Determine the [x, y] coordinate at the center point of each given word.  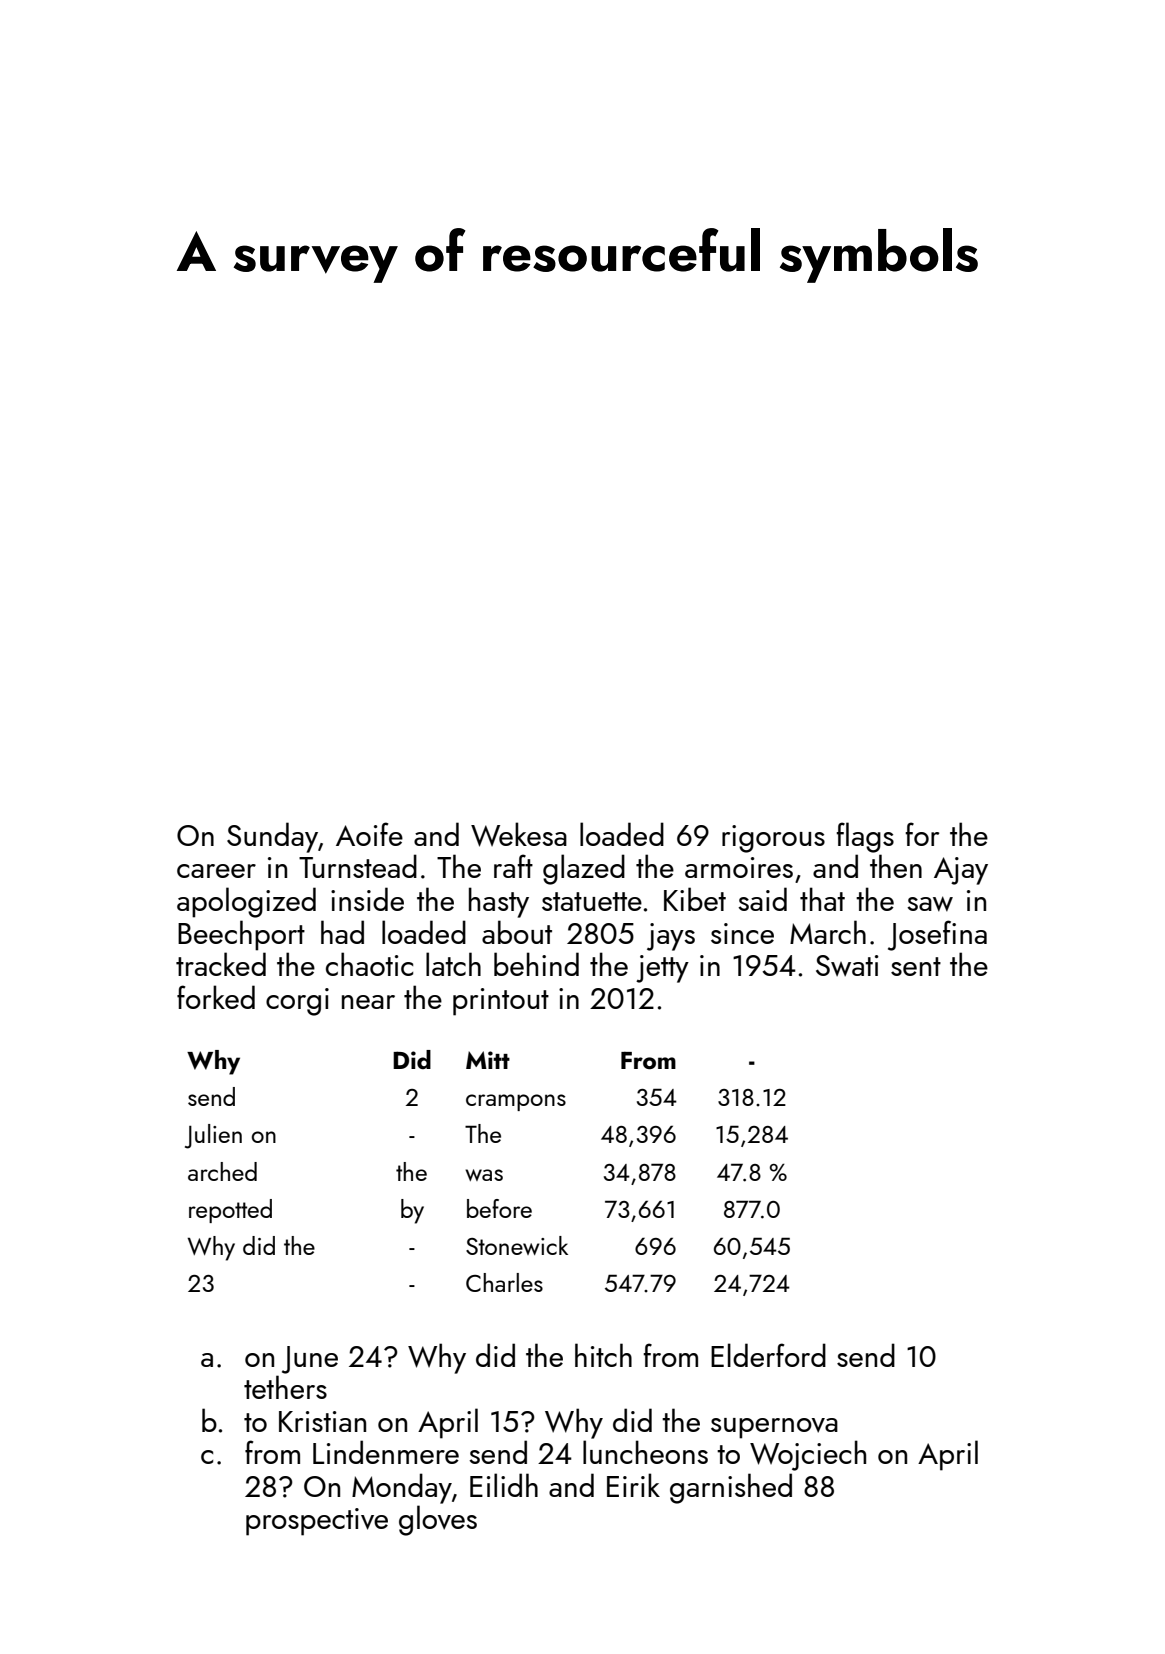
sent [916, 966]
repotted [230, 1211]
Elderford [768, 1355]
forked [216, 997]
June [310, 1360]
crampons [516, 1102]
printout [501, 1002]
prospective [317, 1522]
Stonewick [517, 1245]
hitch [603, 1355]
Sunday [272, 837]
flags [865, 837]
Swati [847, 965]
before [499, 1208]
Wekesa [519, 834]
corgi [297, 1002]
